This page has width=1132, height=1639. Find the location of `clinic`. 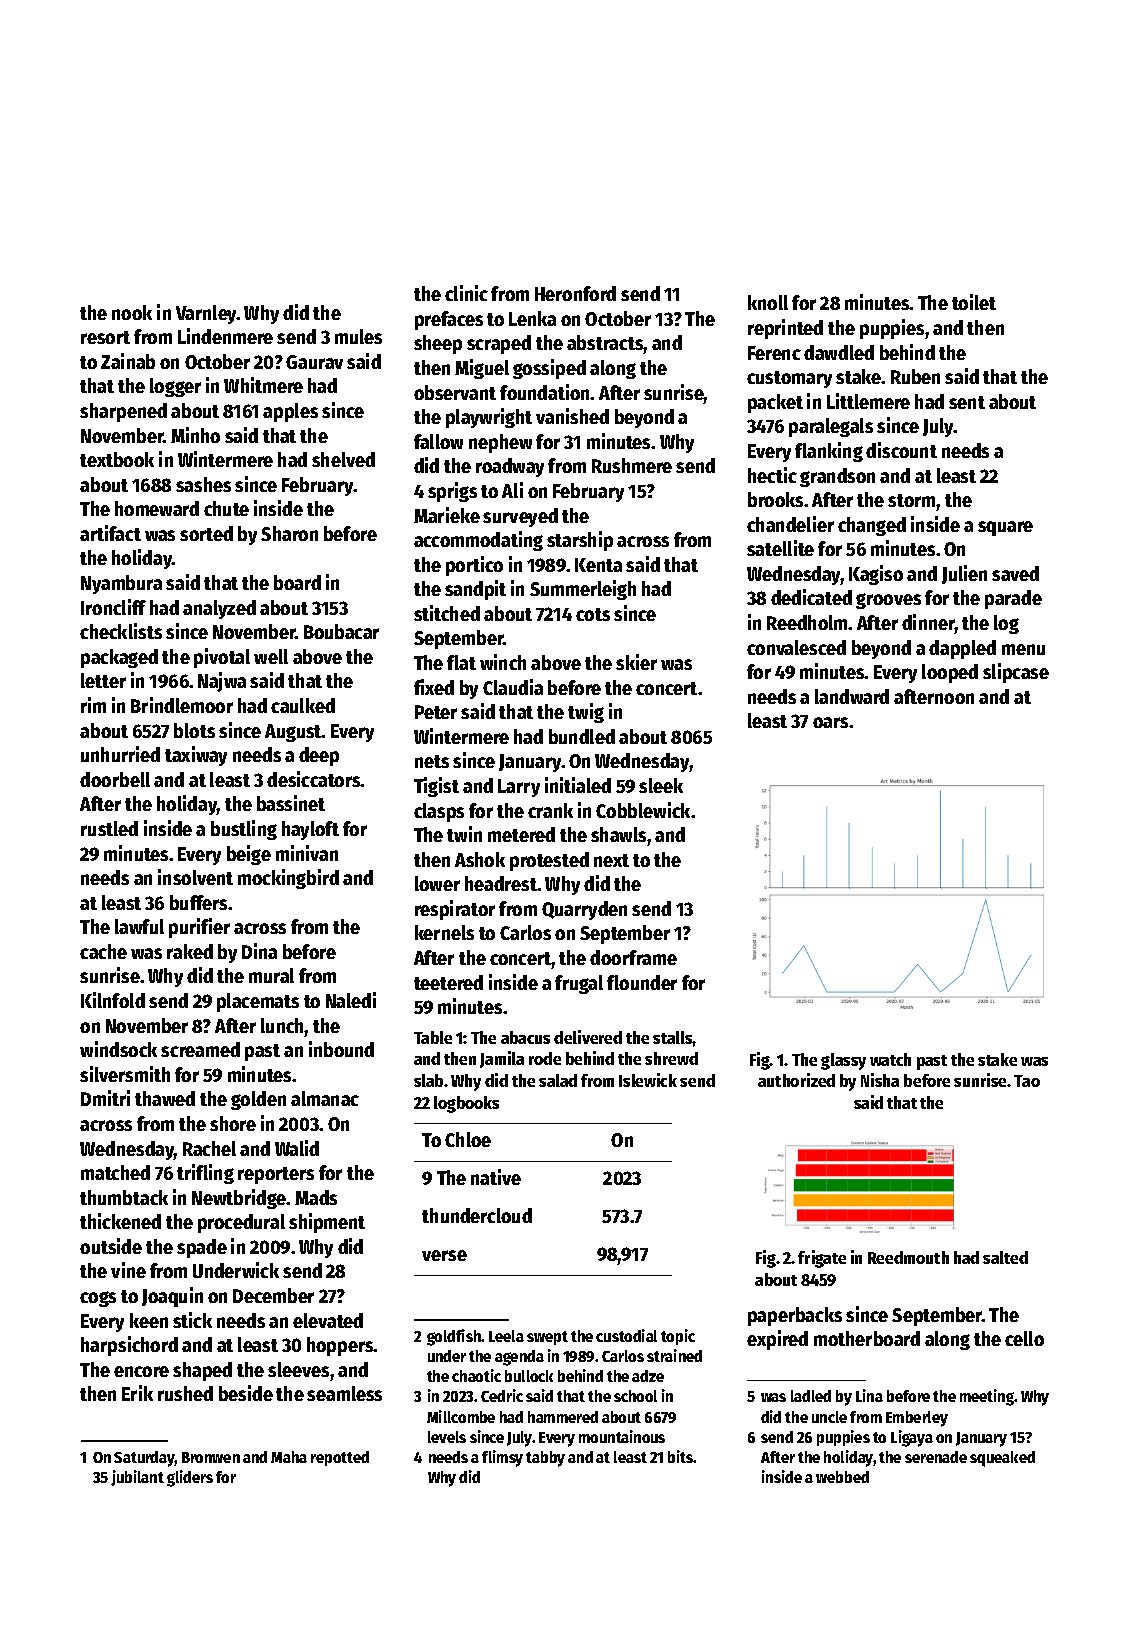

clinic is located at coordinates (466, 293).
